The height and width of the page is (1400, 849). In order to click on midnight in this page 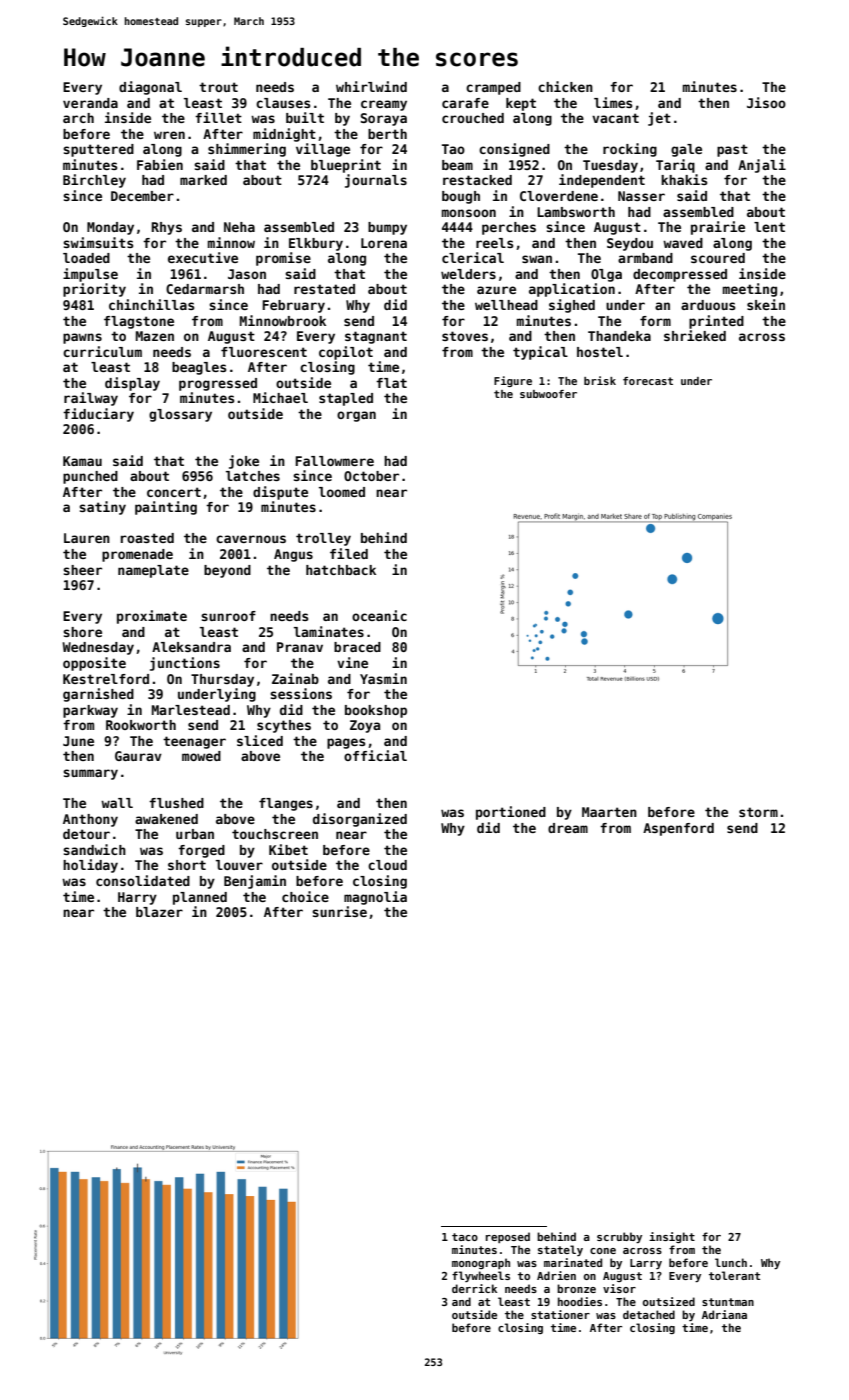, I will do `click(284, 135)`.
